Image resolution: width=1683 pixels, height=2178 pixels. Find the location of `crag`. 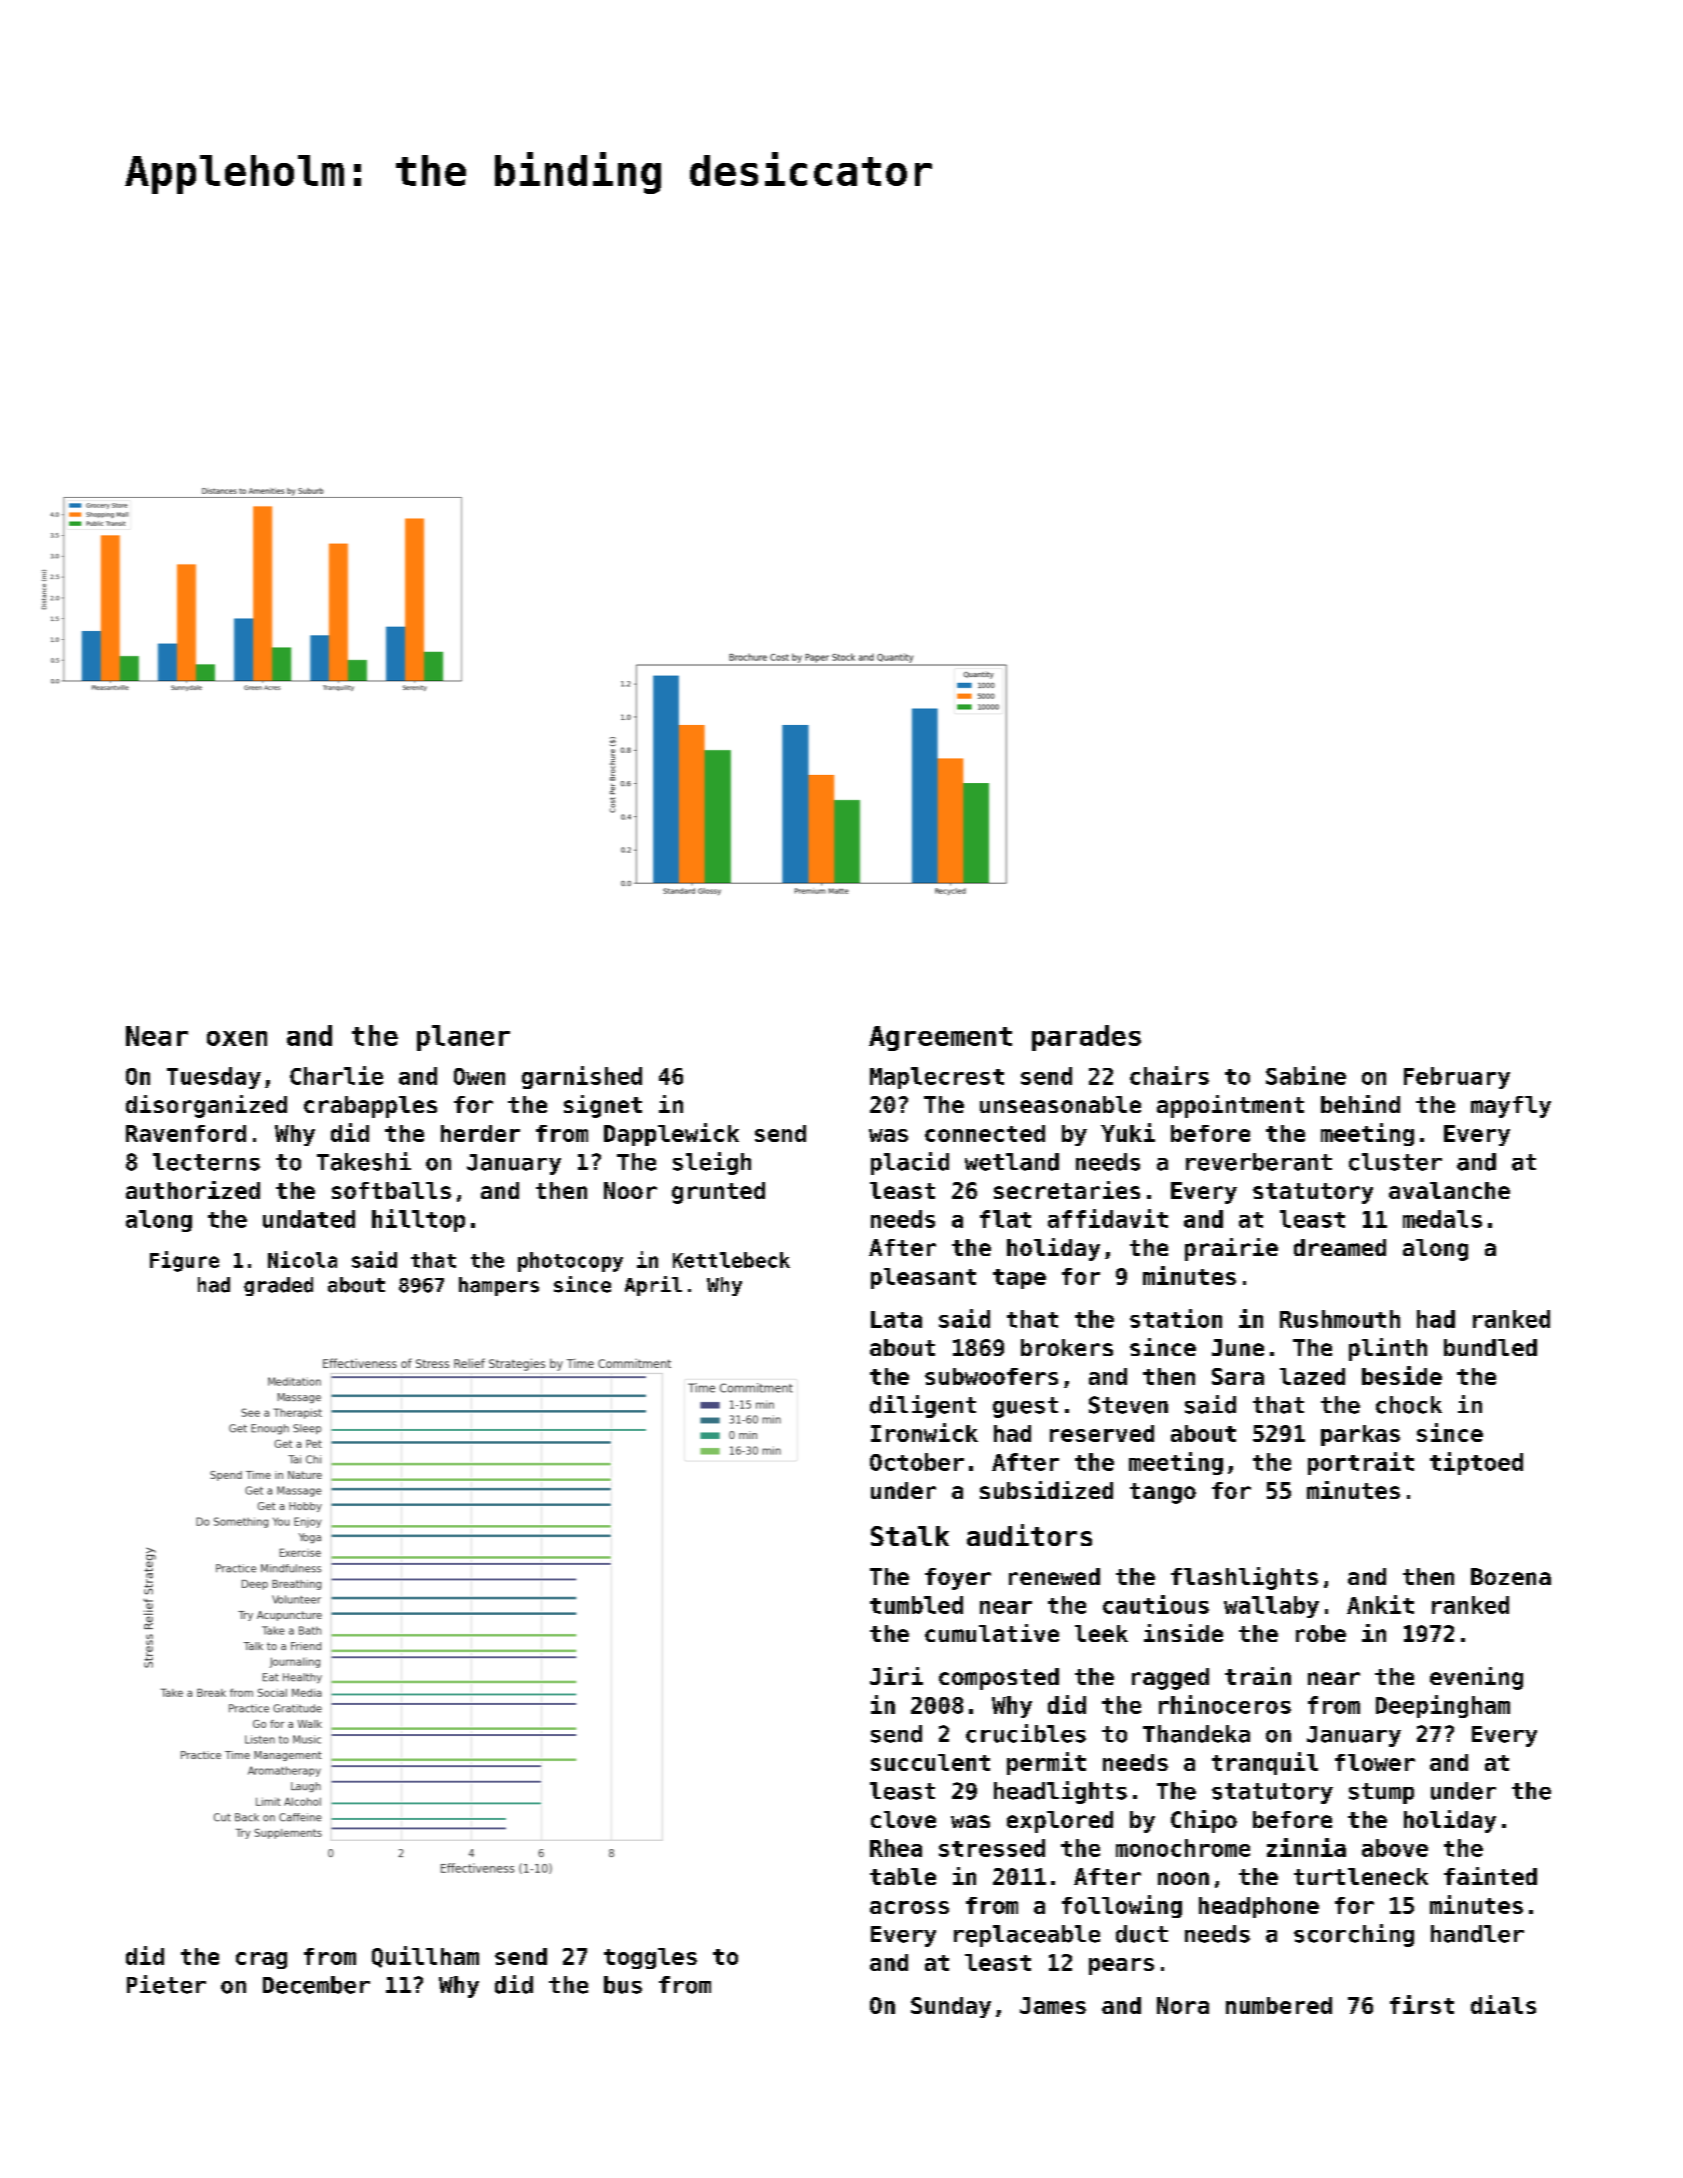

crag is located at coordinates (261, 1960).
